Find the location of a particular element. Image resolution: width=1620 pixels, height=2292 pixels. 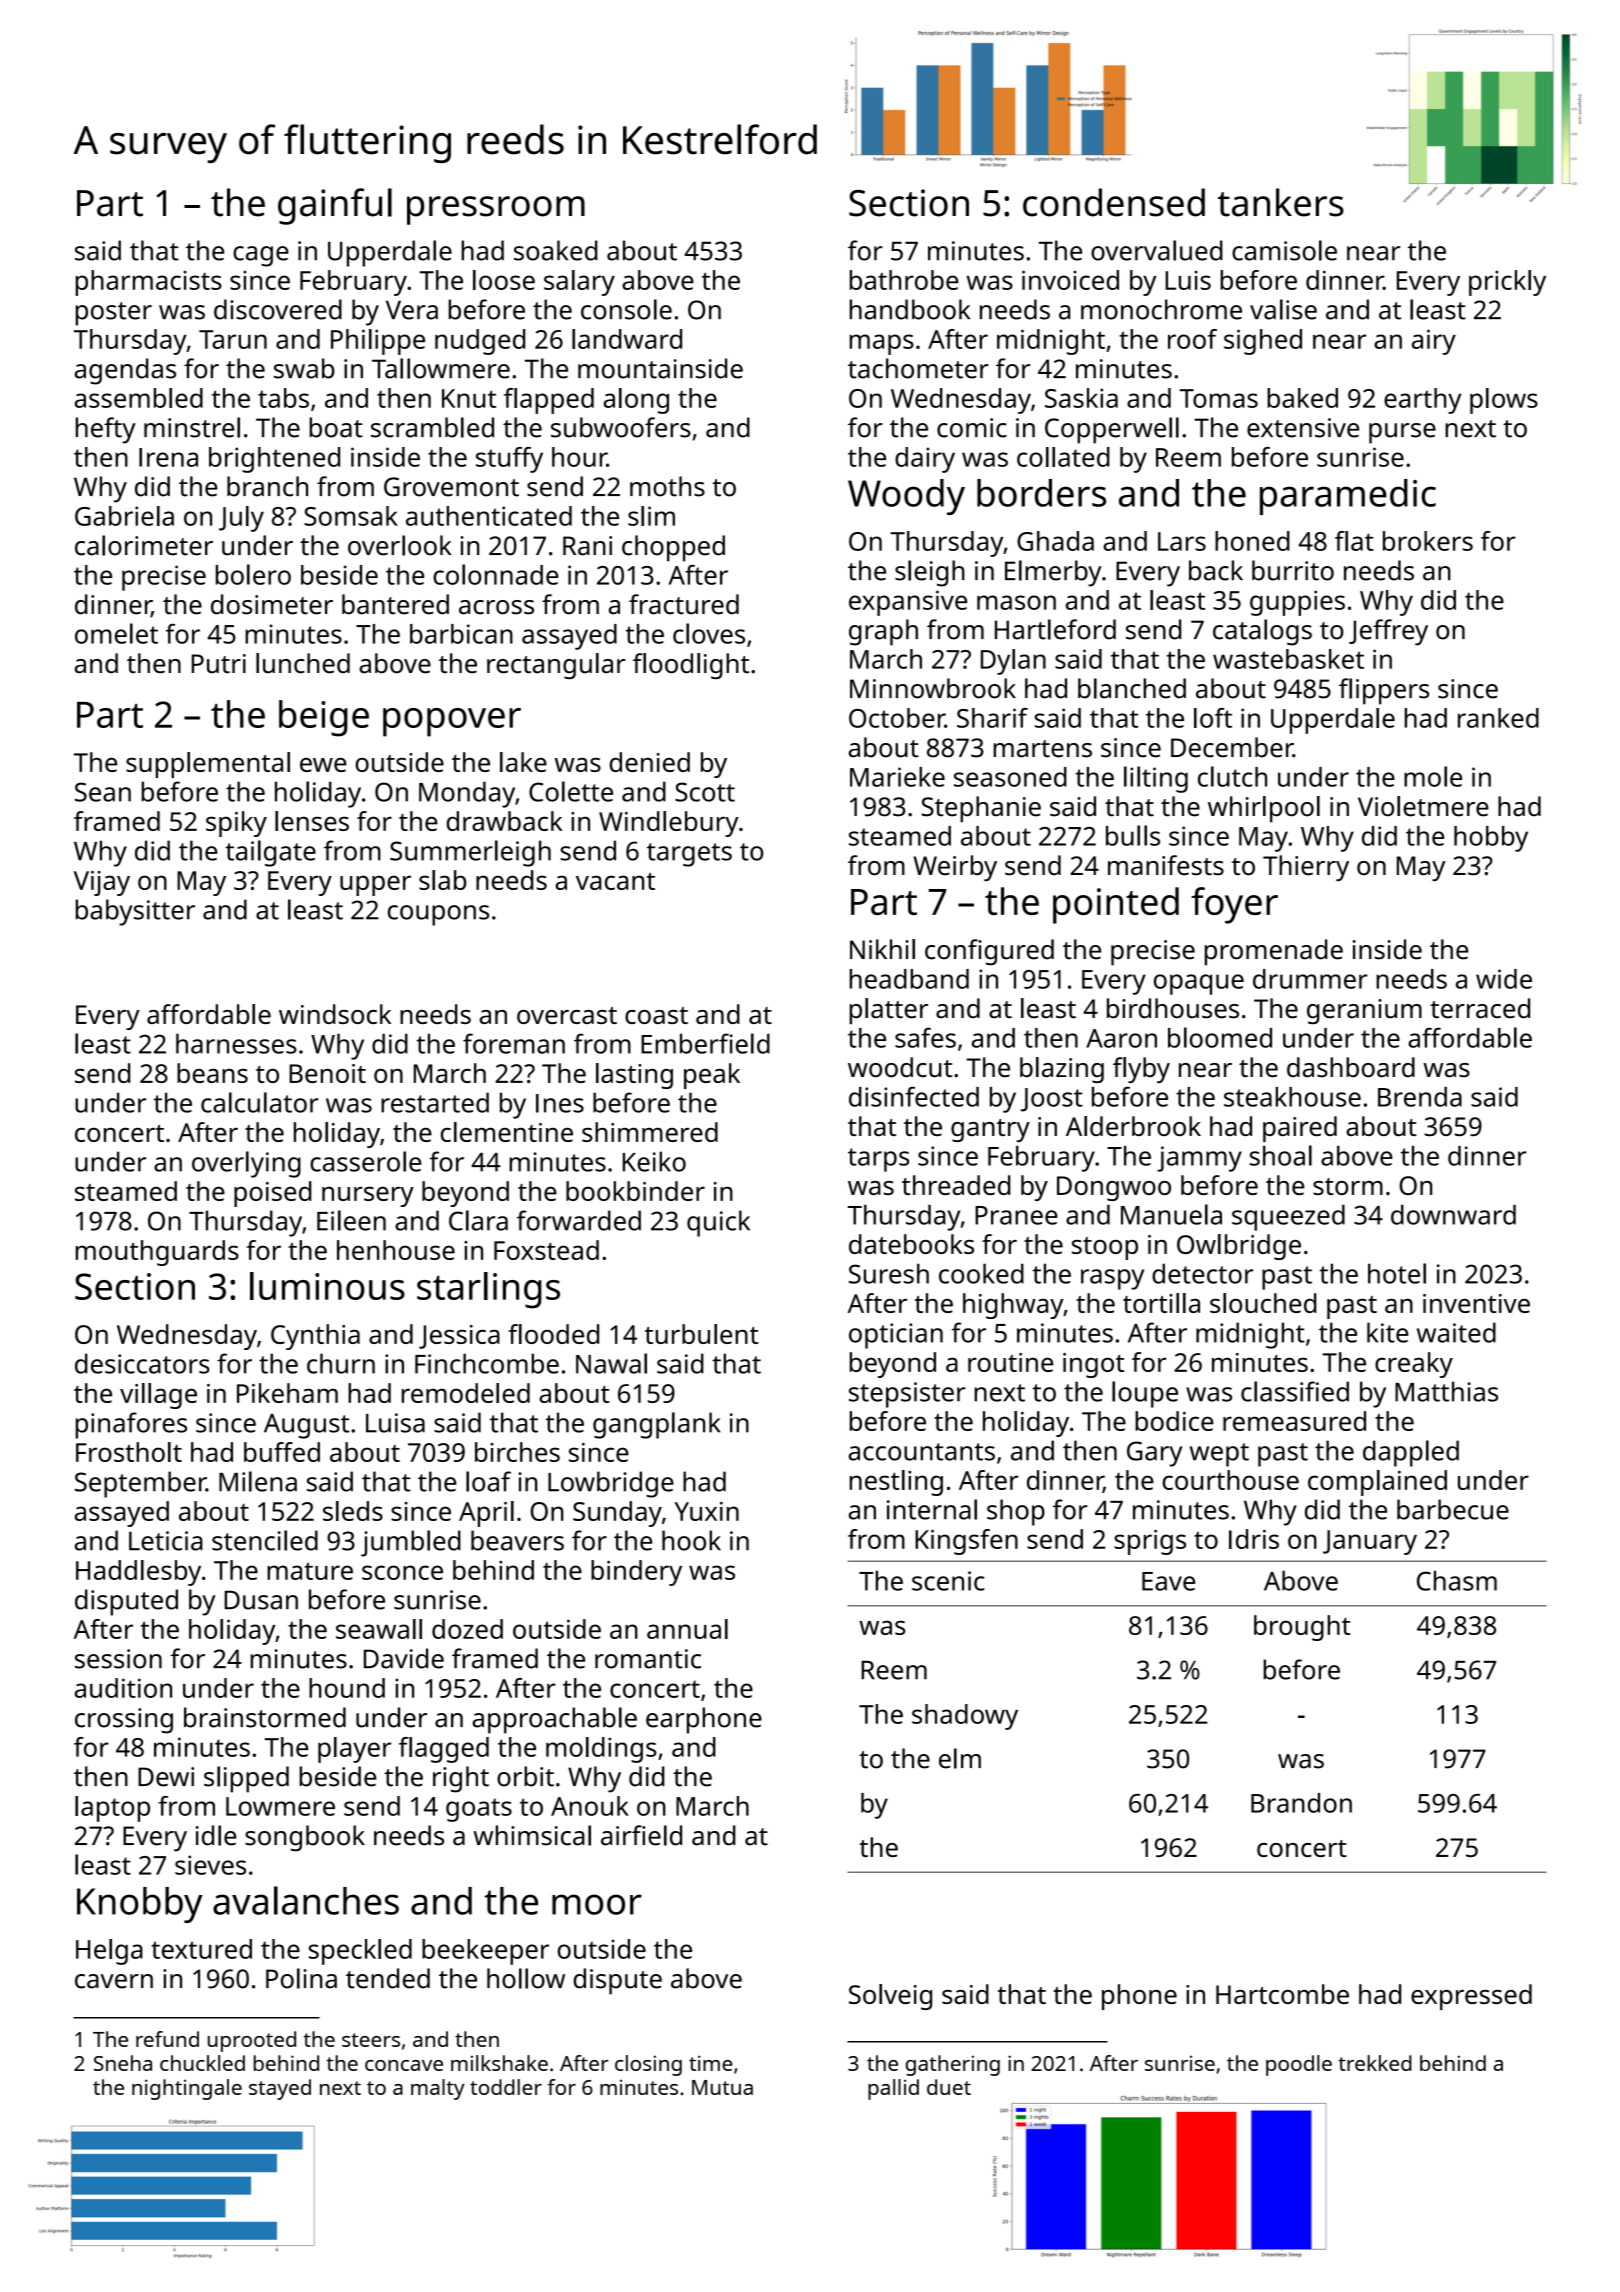

omelet is located at coordinates (116, 633).
